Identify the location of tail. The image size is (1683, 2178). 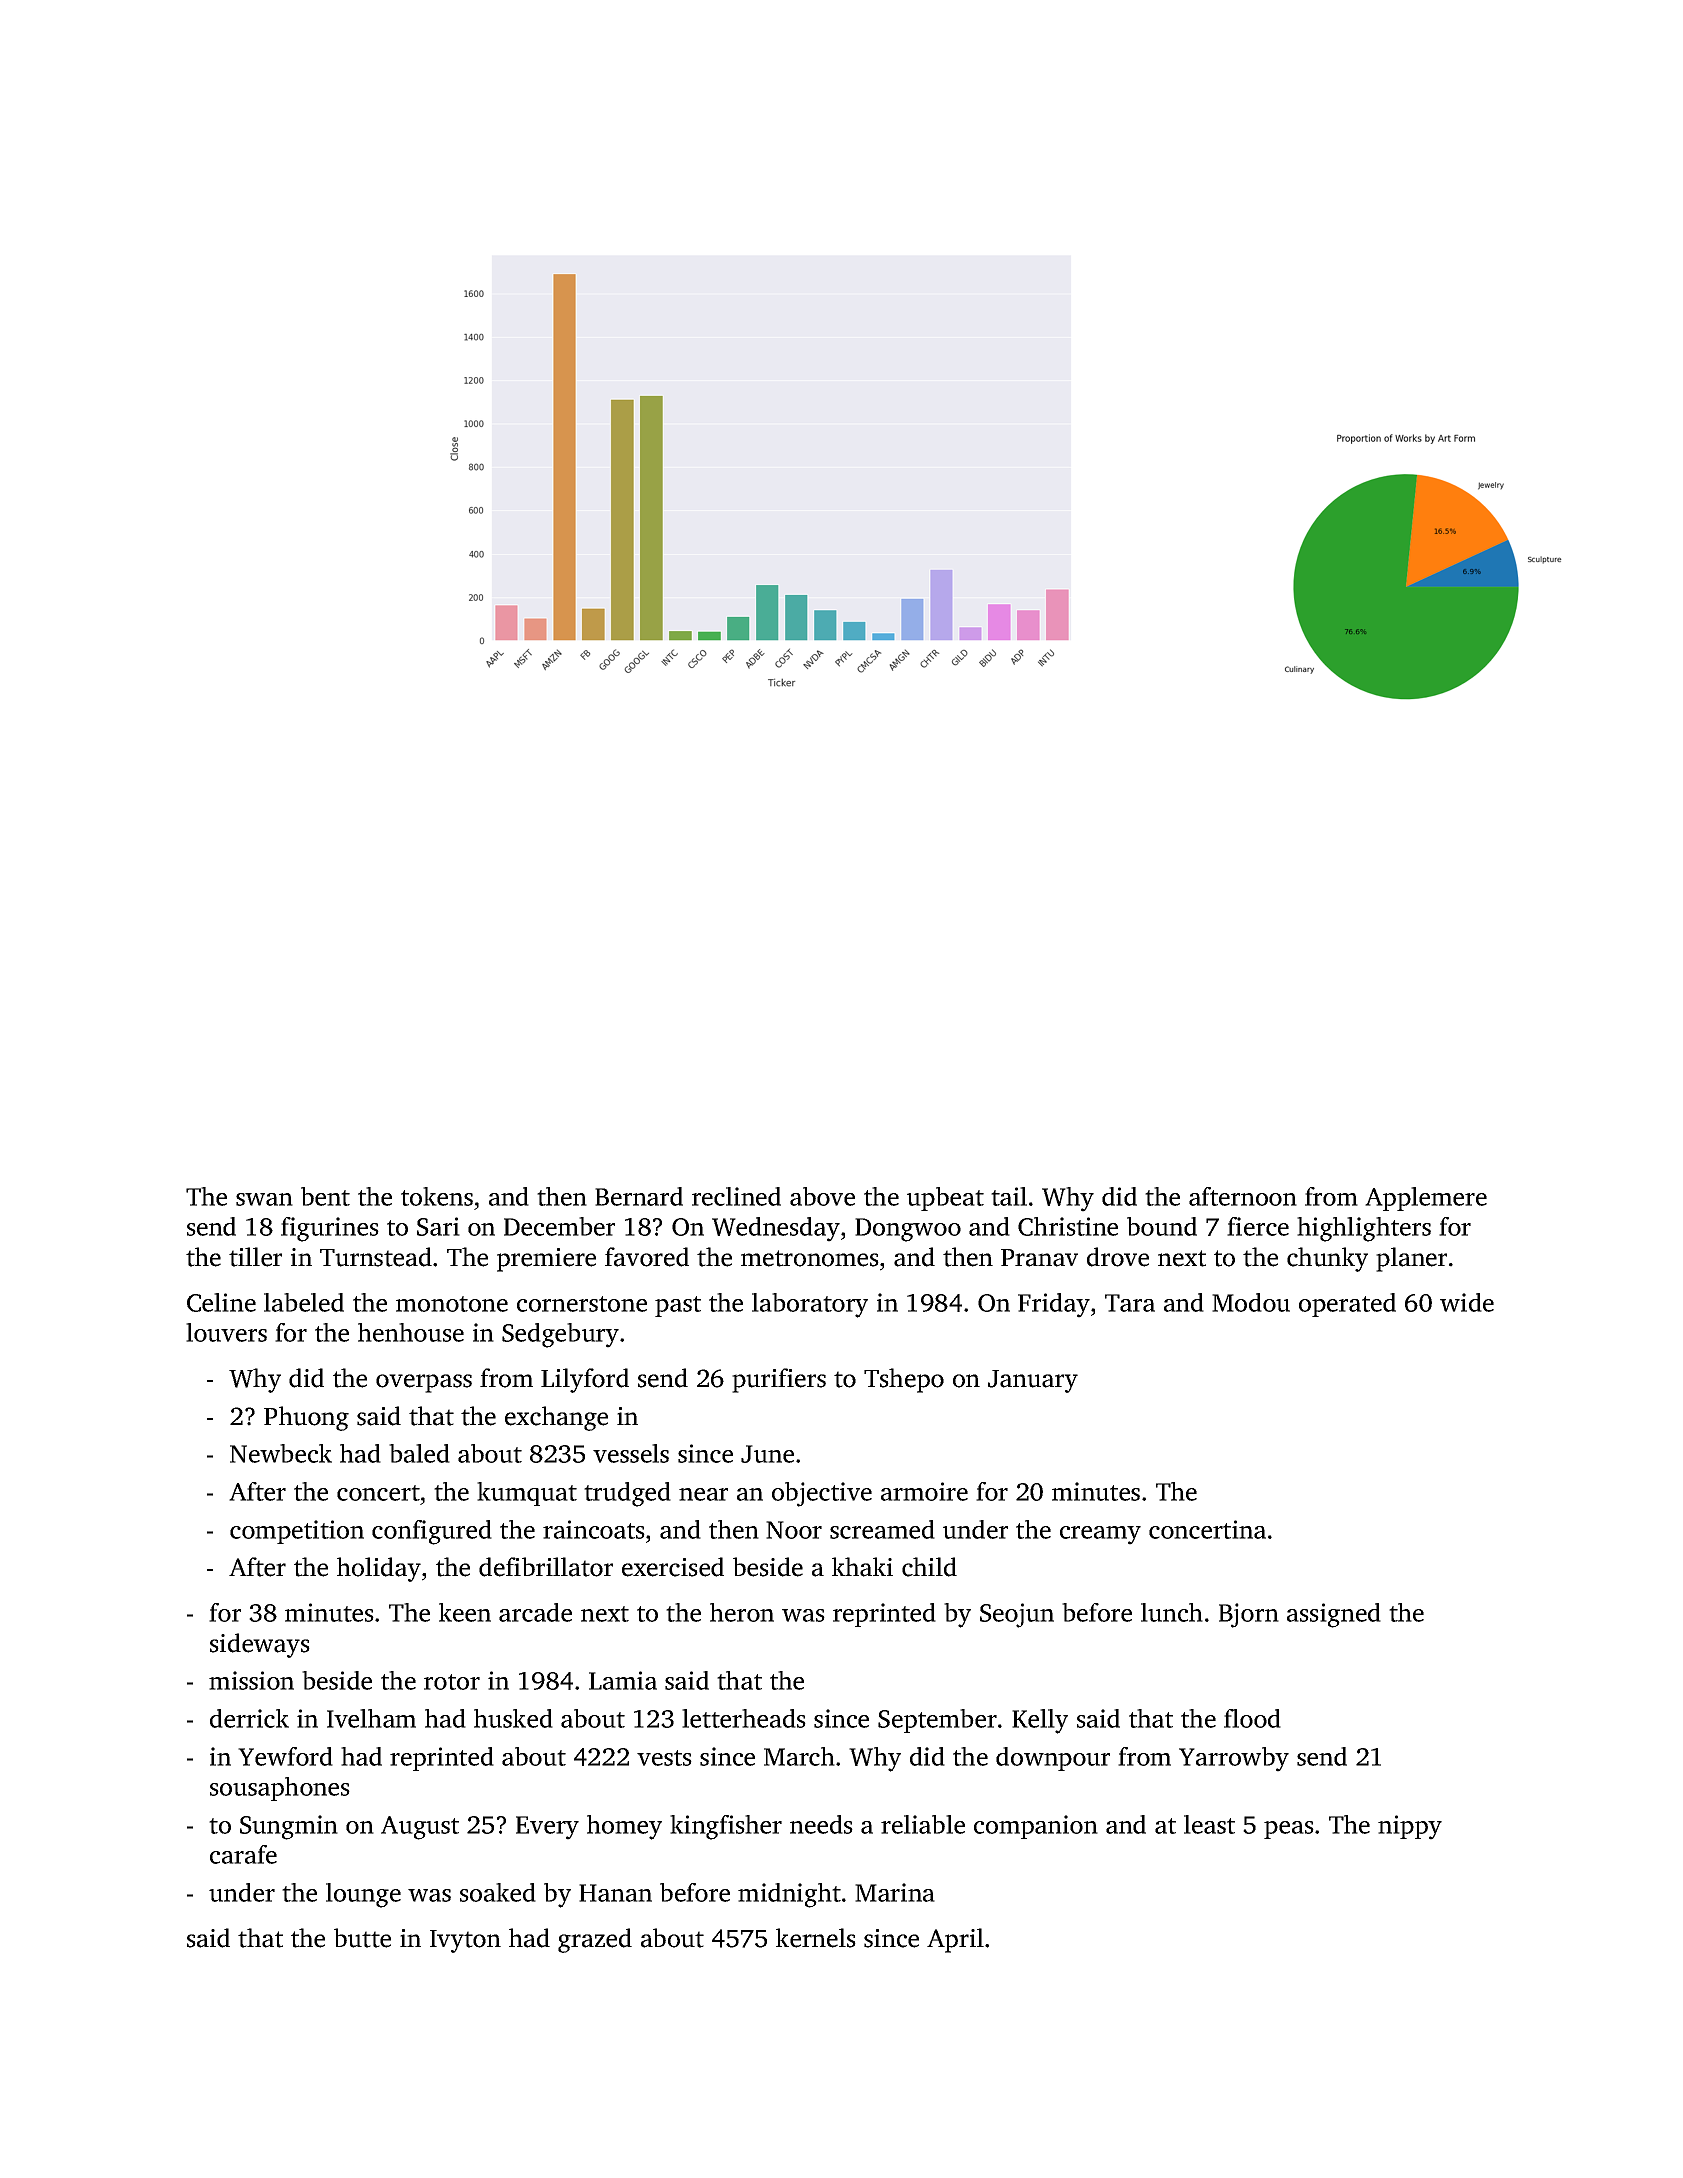
(1009, 1196).
